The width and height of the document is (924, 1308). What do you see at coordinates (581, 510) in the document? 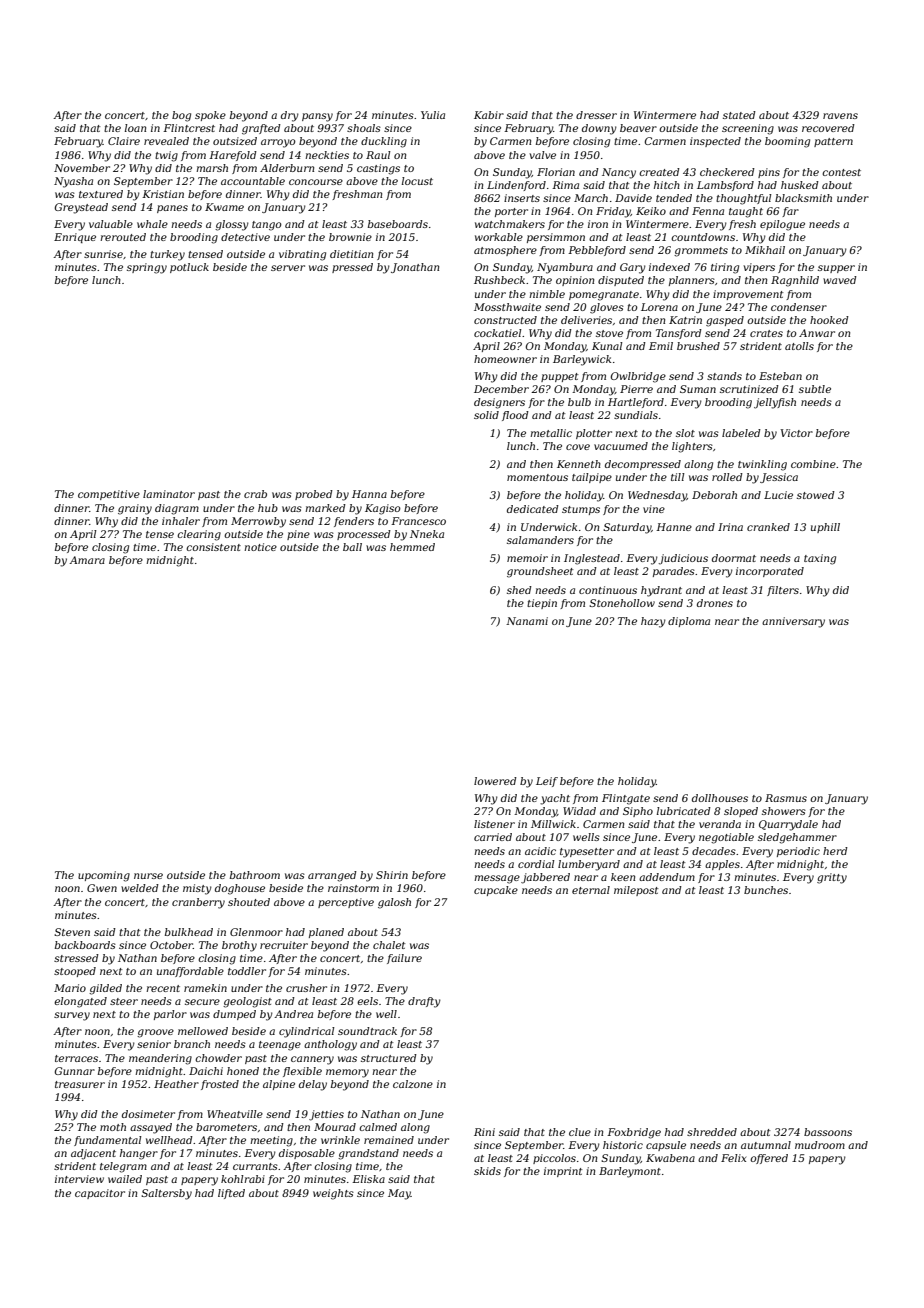
I see `stumps` at bounding box center [581, 510].
